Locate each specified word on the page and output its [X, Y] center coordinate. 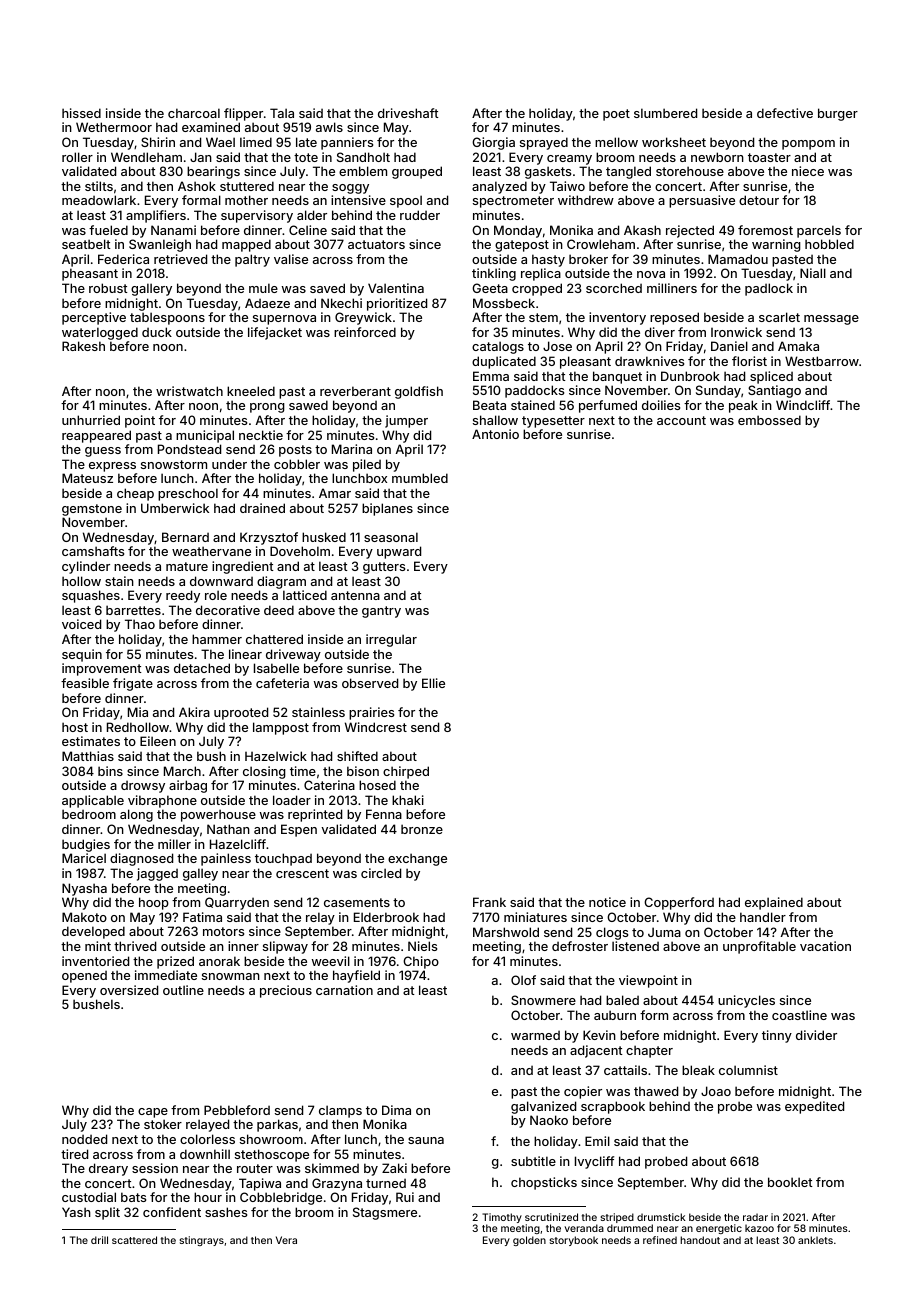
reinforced [365, 332]
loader [292, 800]
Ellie [433, 683]
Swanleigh [160, 245]
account [681, 420]
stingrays [202, 1241]
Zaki [394, 1168]
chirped [406, 772]
